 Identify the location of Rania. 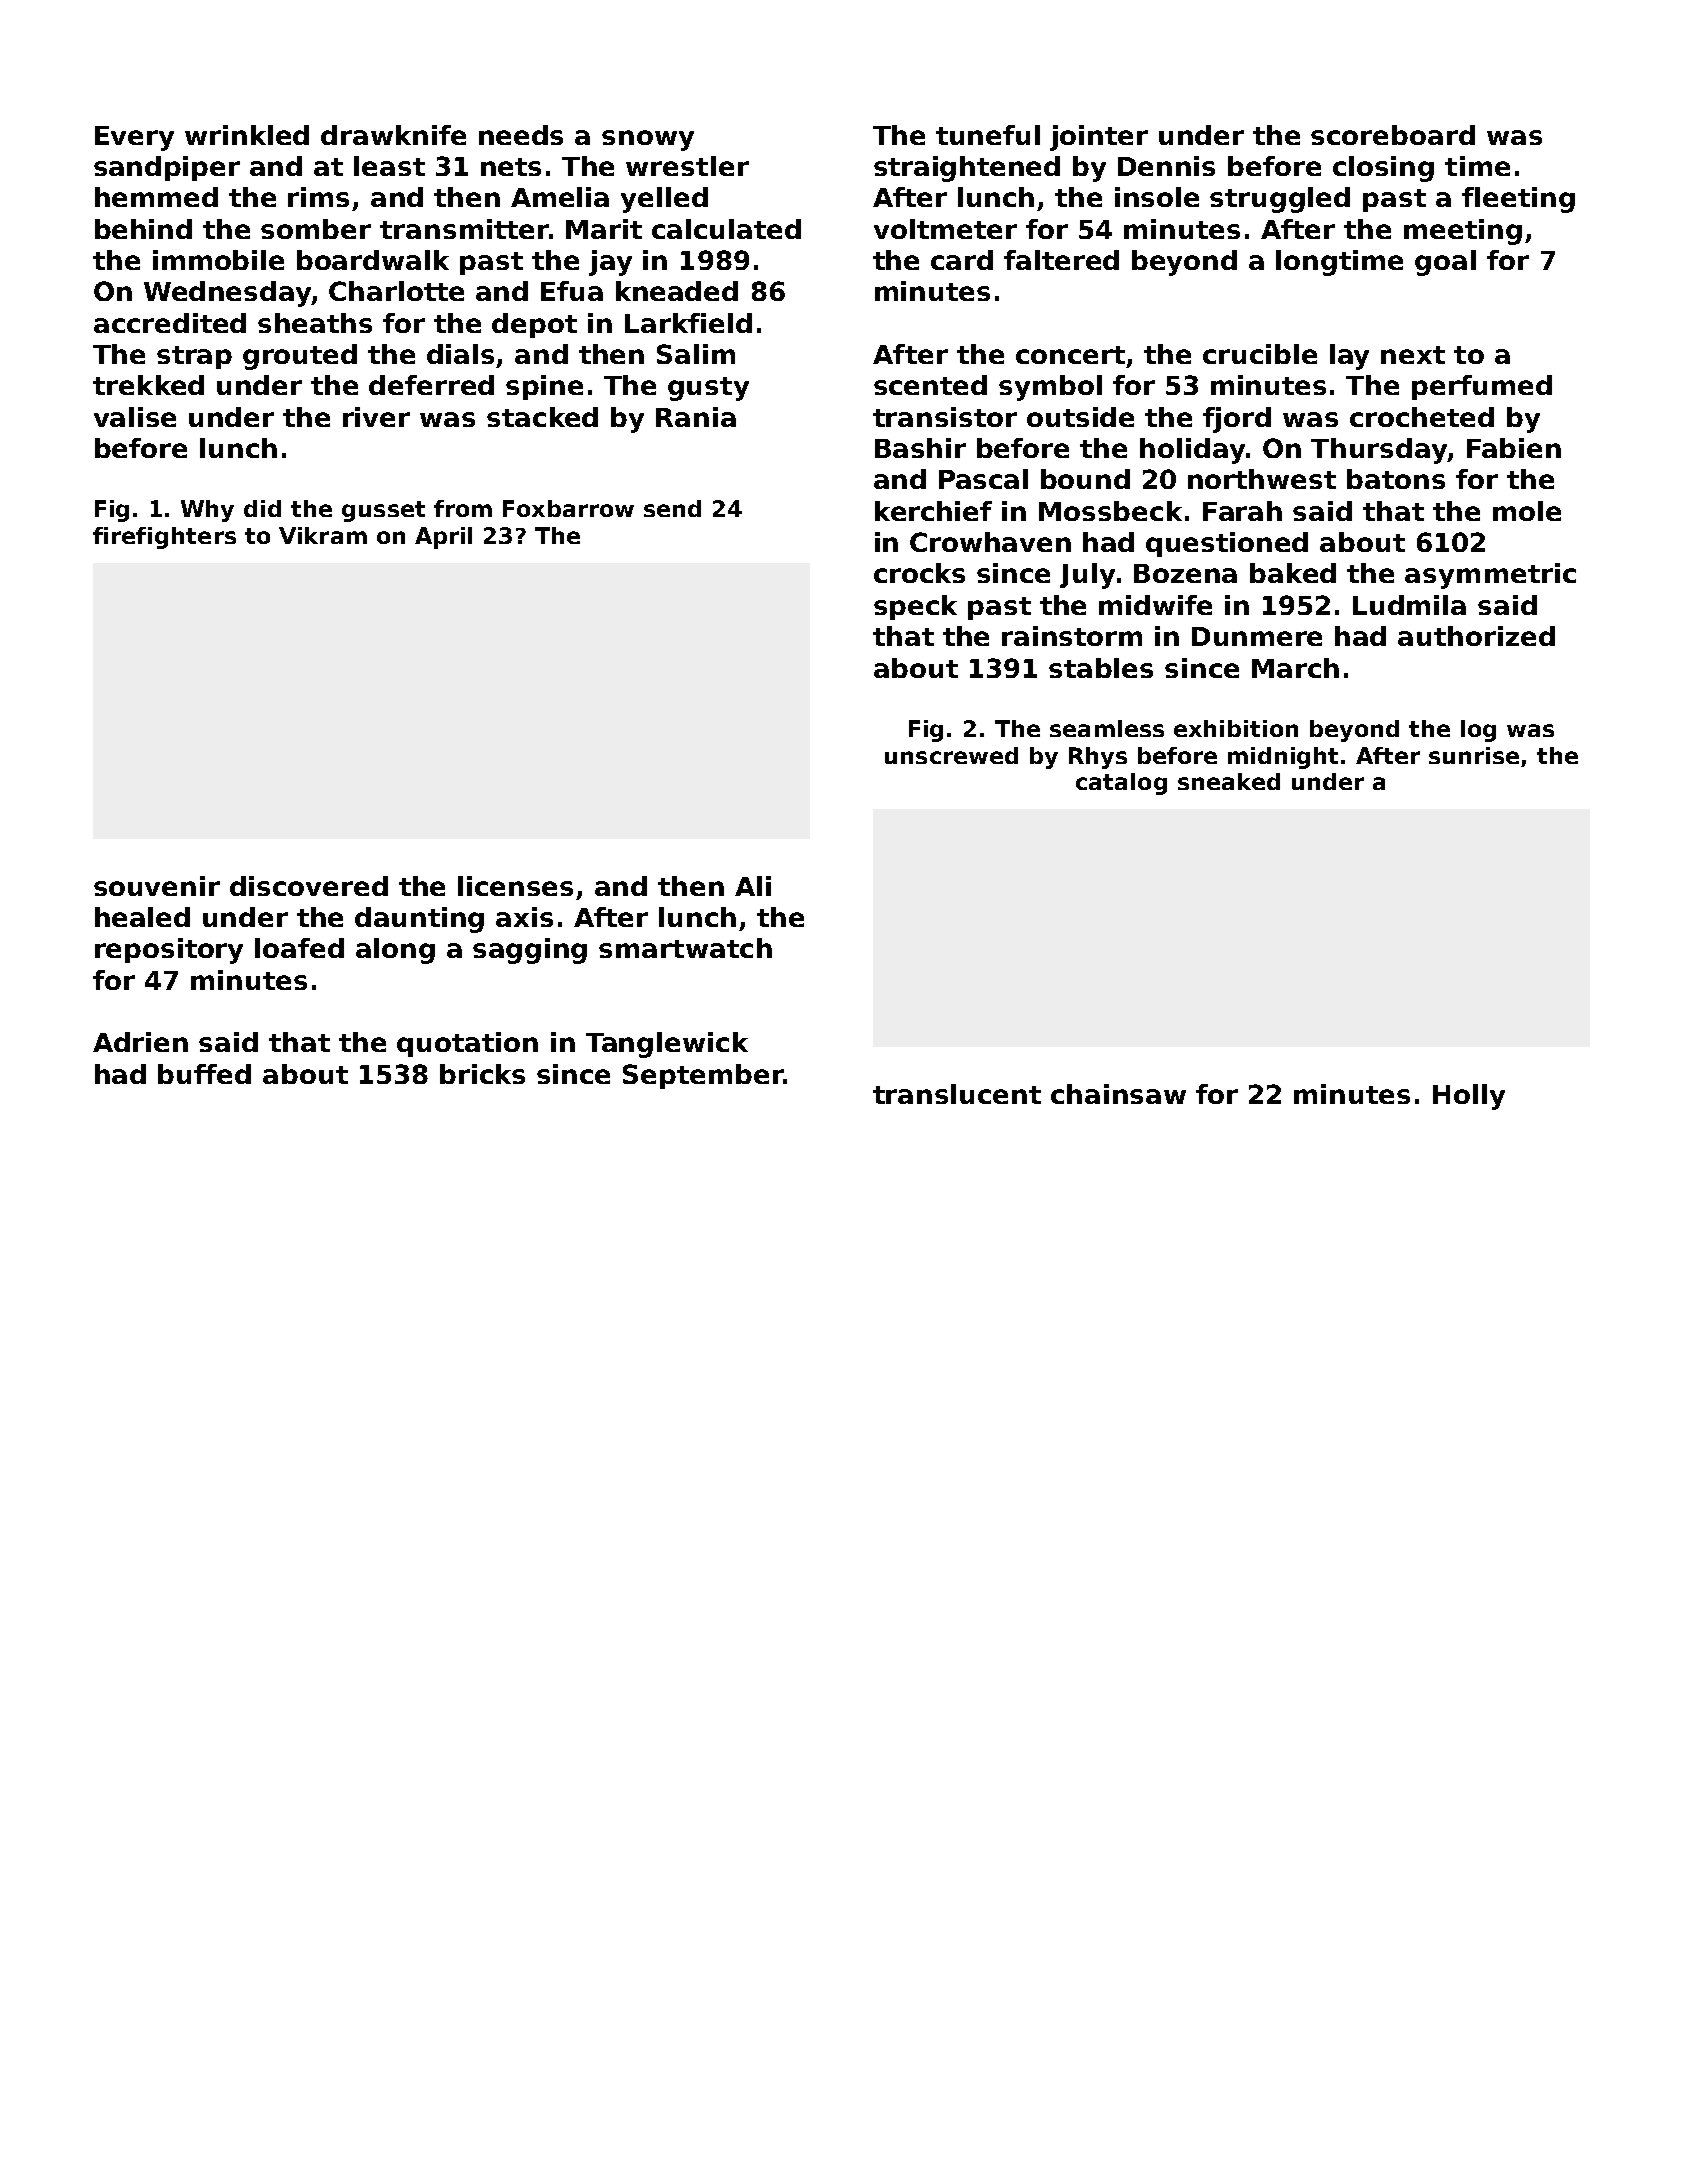
(696, 417).
